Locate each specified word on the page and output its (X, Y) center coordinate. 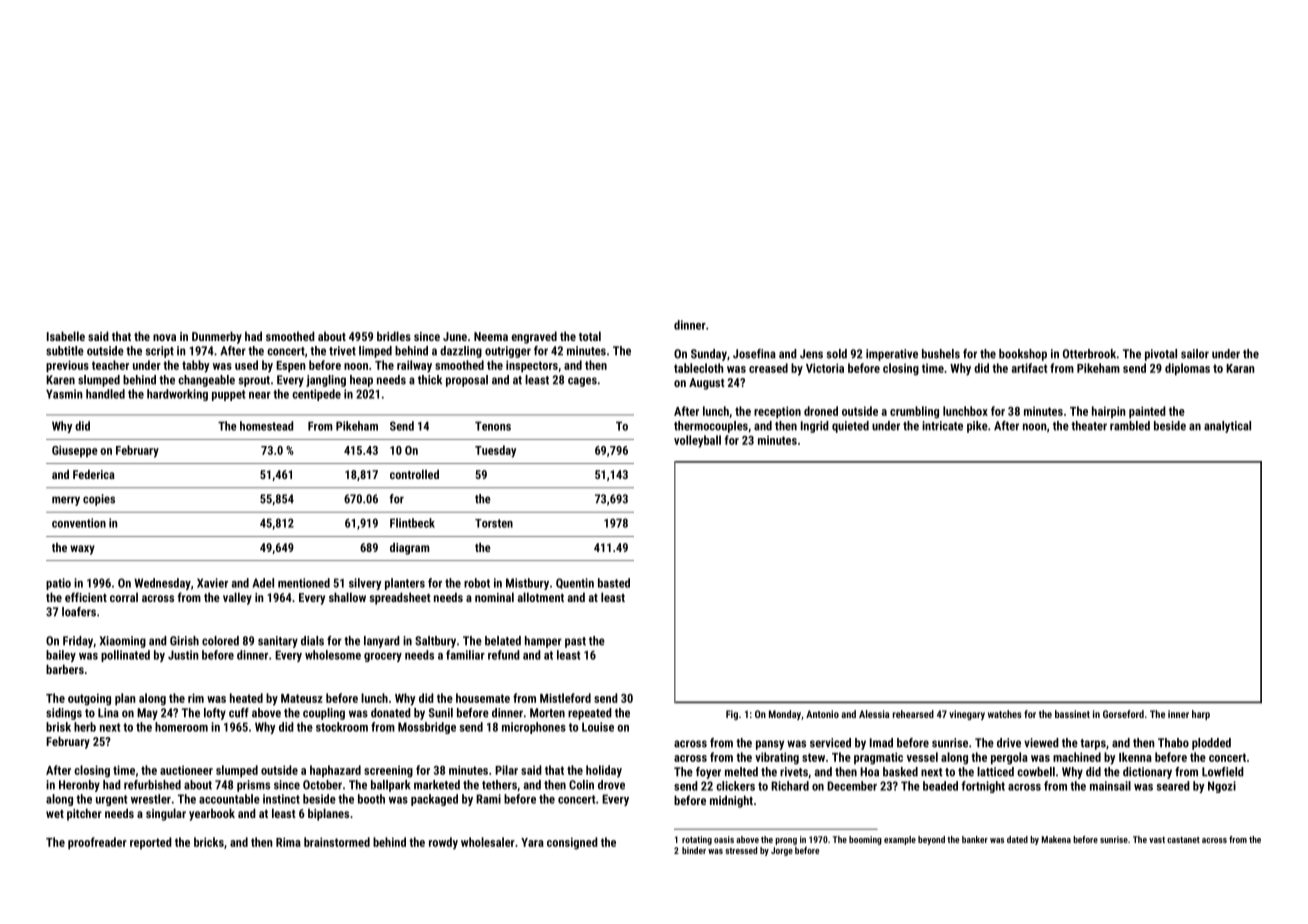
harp (1201, 715)
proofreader (97, 843)
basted (614, 583)
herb (85, 727)
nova (164, 337)
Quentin (575, 583)
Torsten (494, 523)
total (590, 336)
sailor (1195, 354)
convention (79, 523)
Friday (78, 642)
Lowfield (1223, 772)
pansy (770, 745)
